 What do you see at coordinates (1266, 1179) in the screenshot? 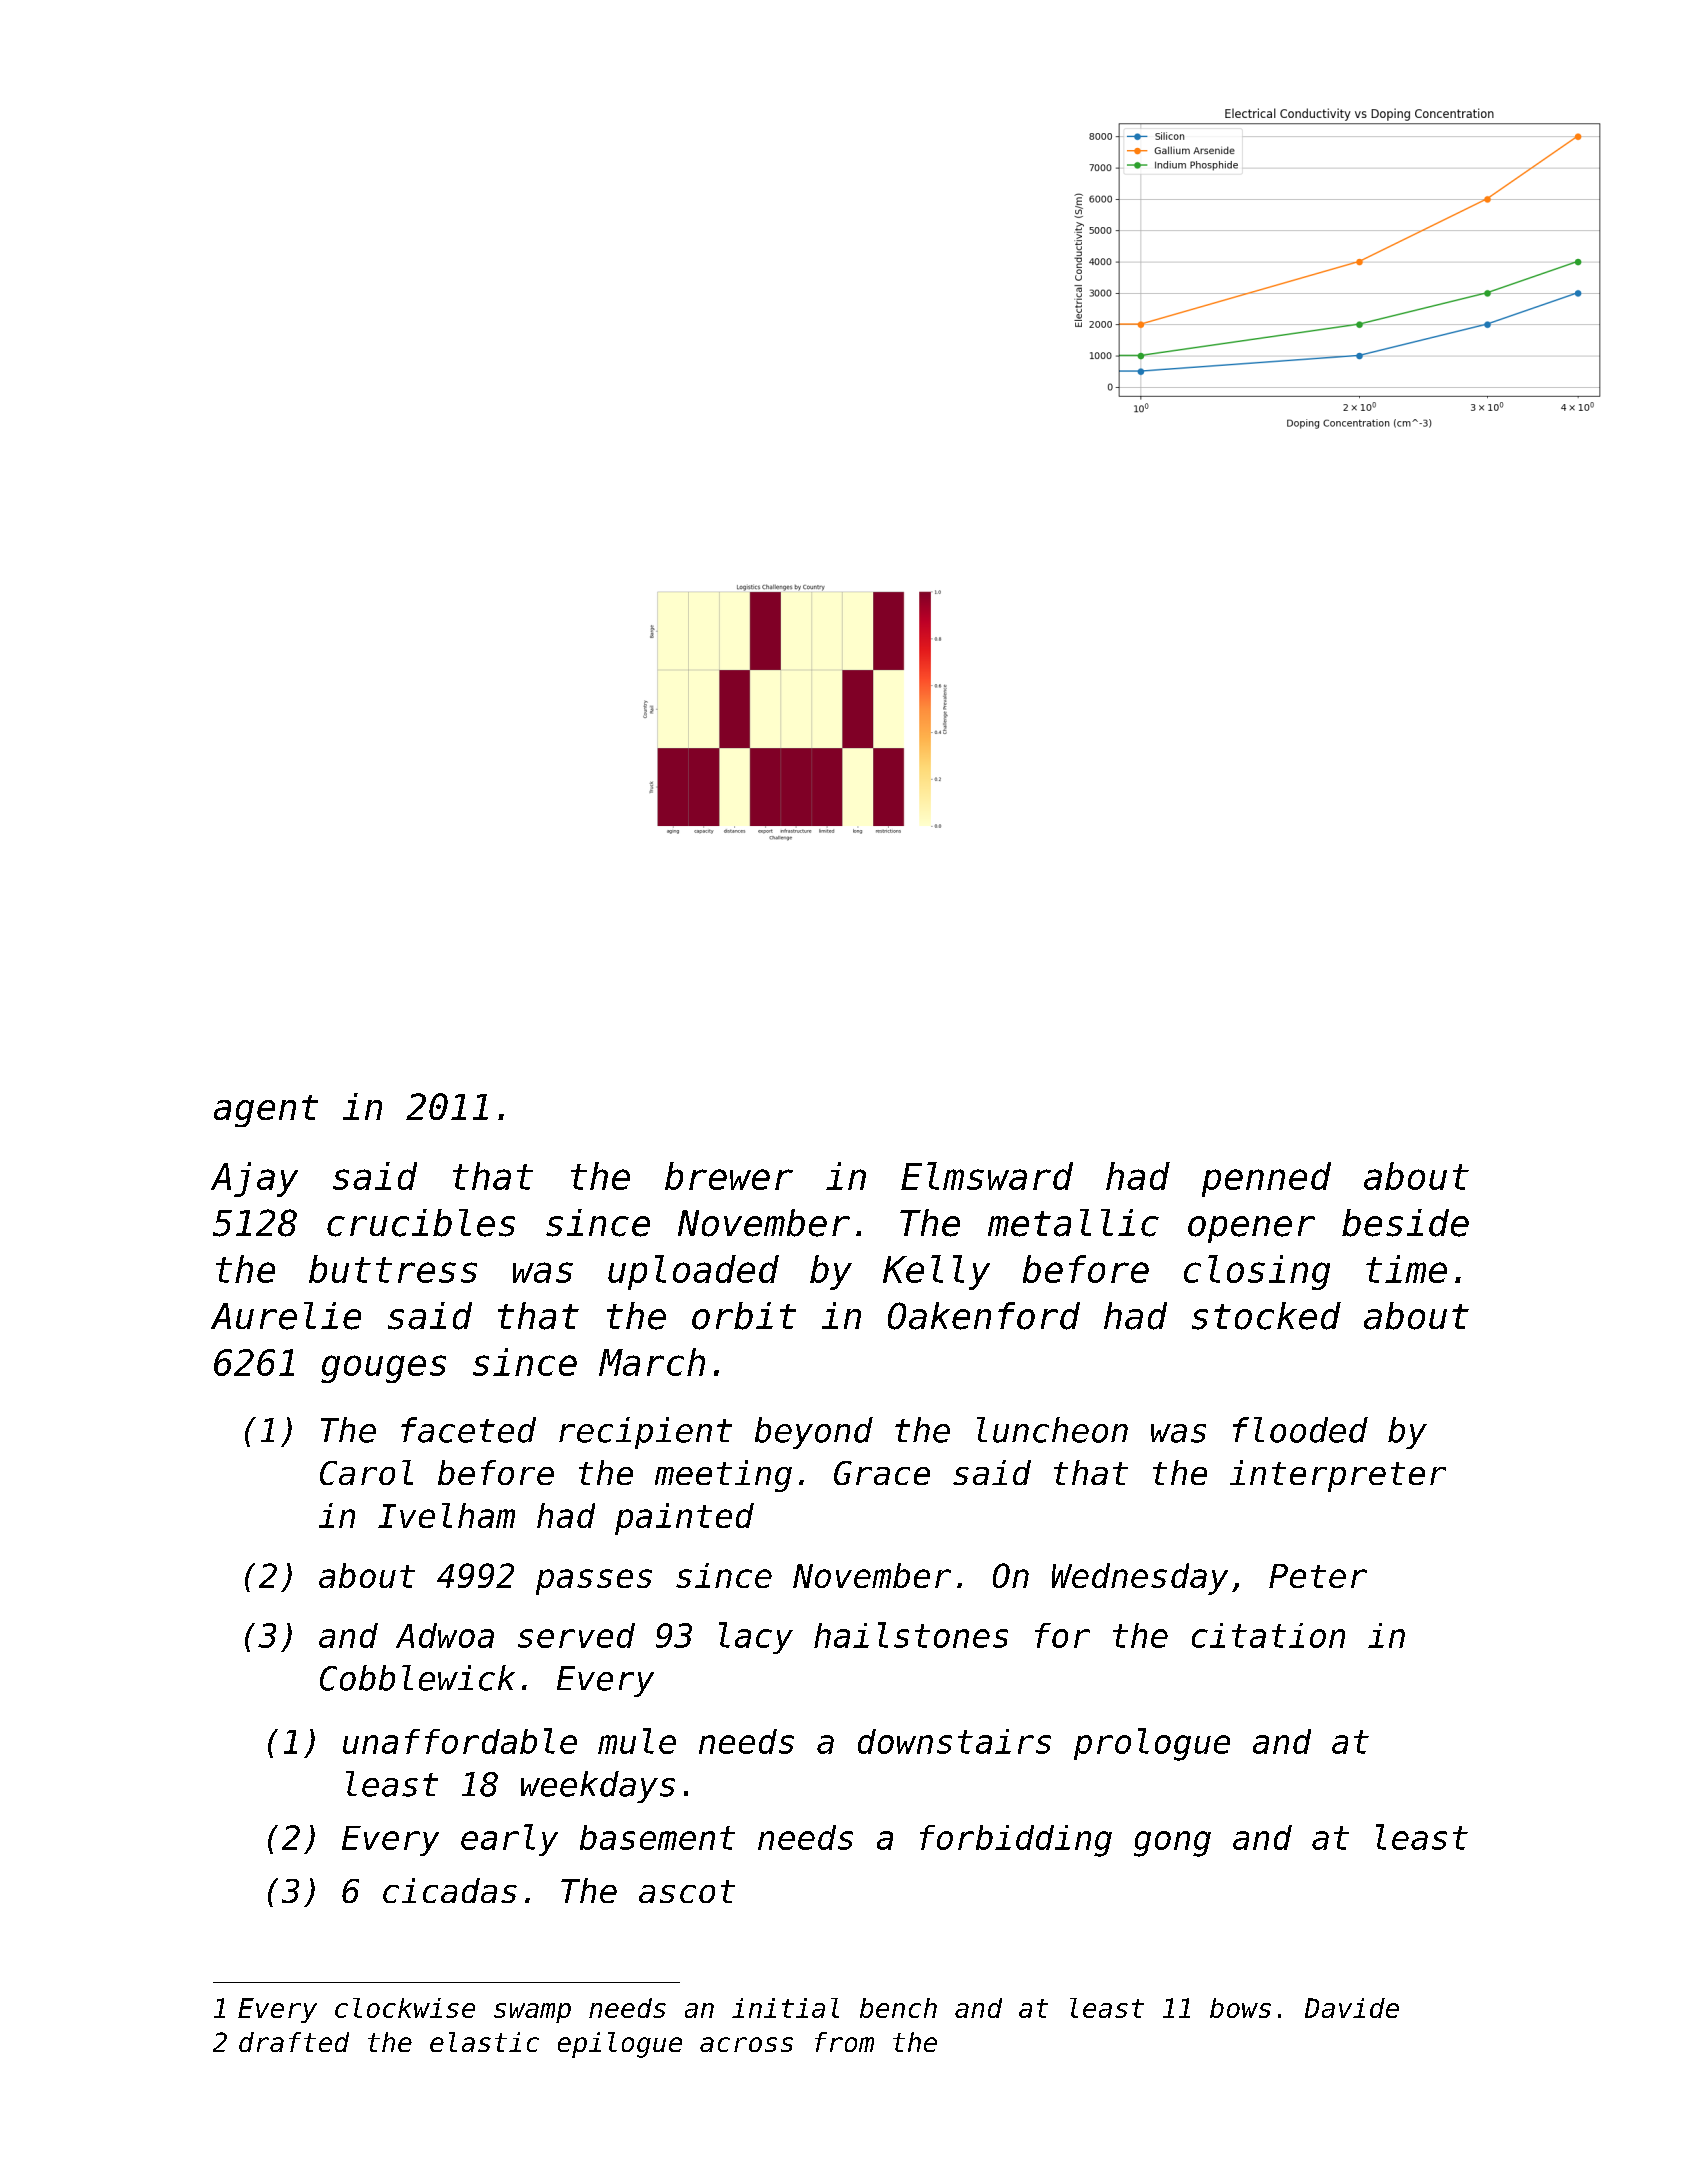
I see `penned` at bounding box center [1266, 1179].
